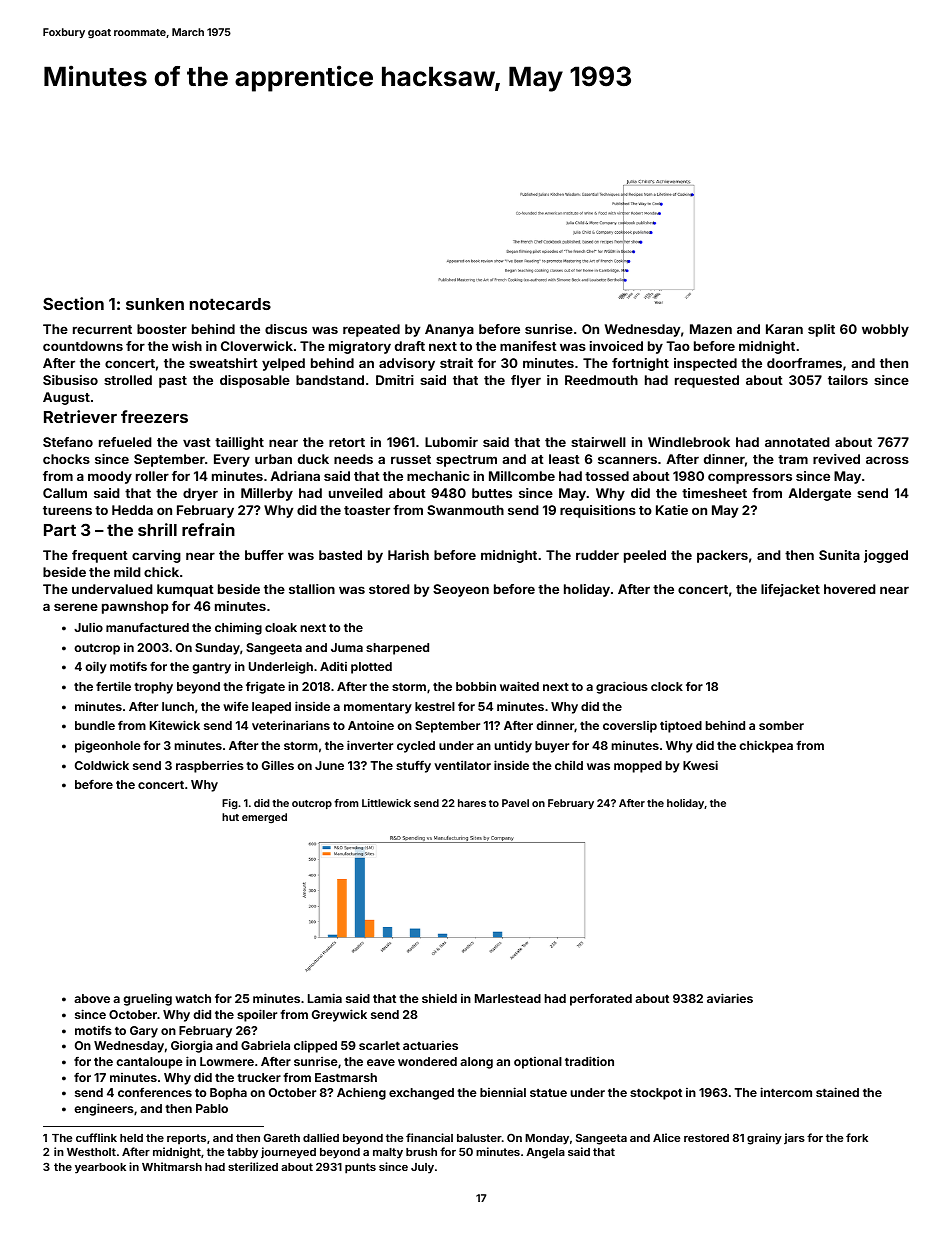 The width and height of the image is (952, 1233). I want to click on packers, so click(722, 556).
